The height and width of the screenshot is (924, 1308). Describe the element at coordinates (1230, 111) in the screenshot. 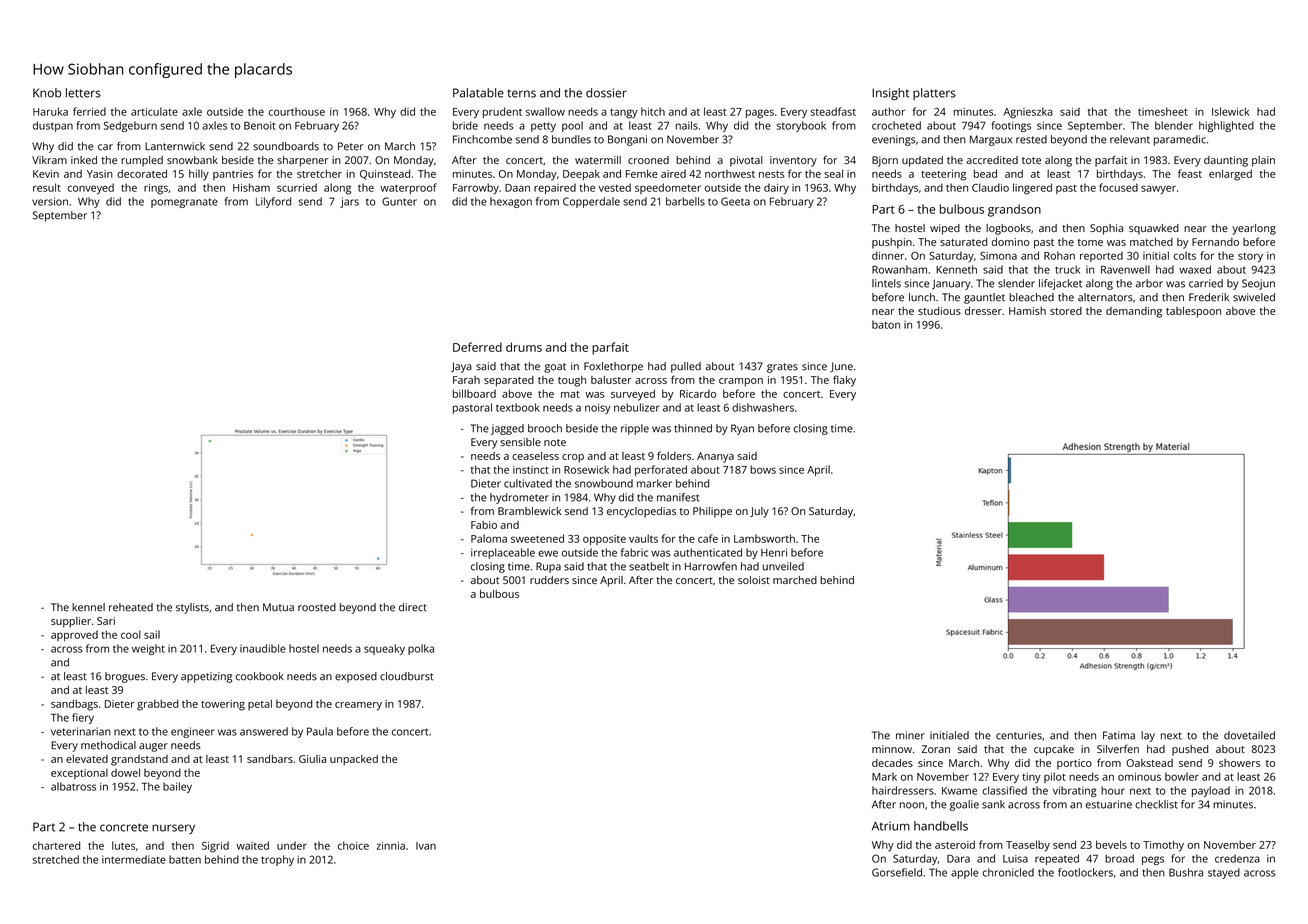

I see `Islewick` at that location.
